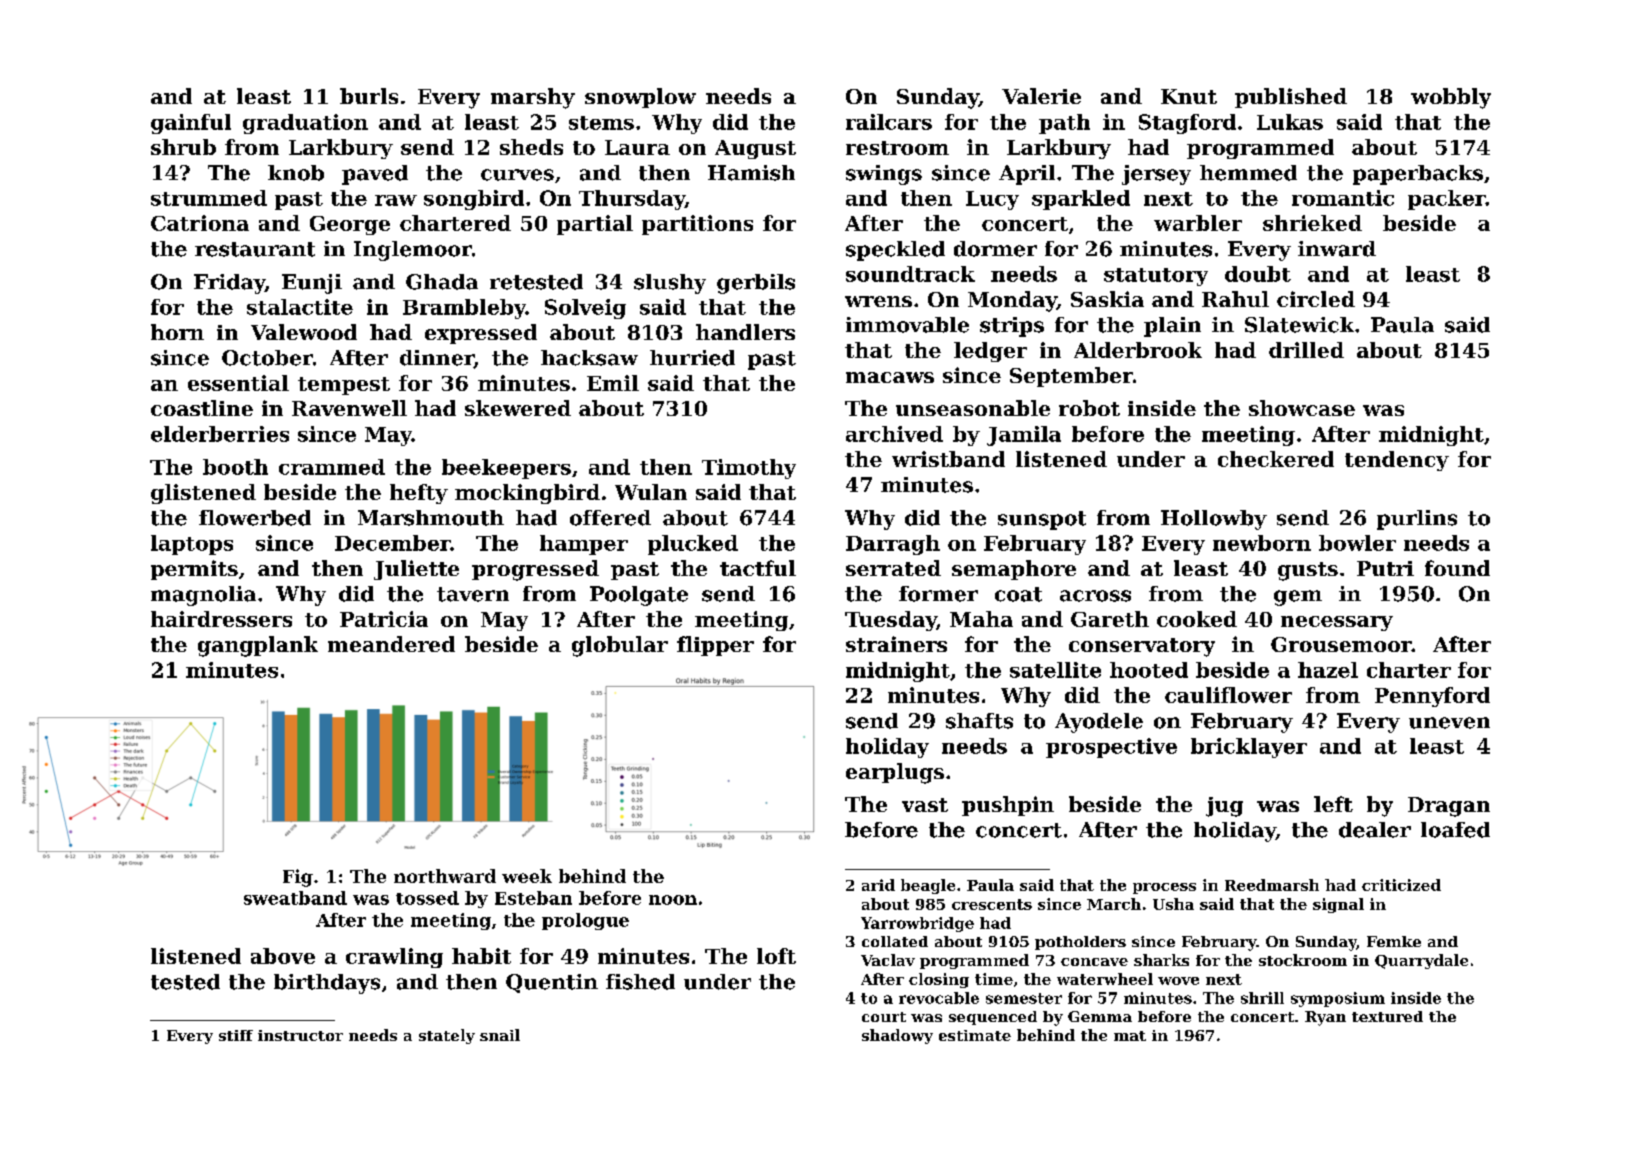 The height and width of the screenshot is (1160, 1641). Describe the element at coordinates (897, 1036) in the screenshot. I see `shadowy` at that location.
